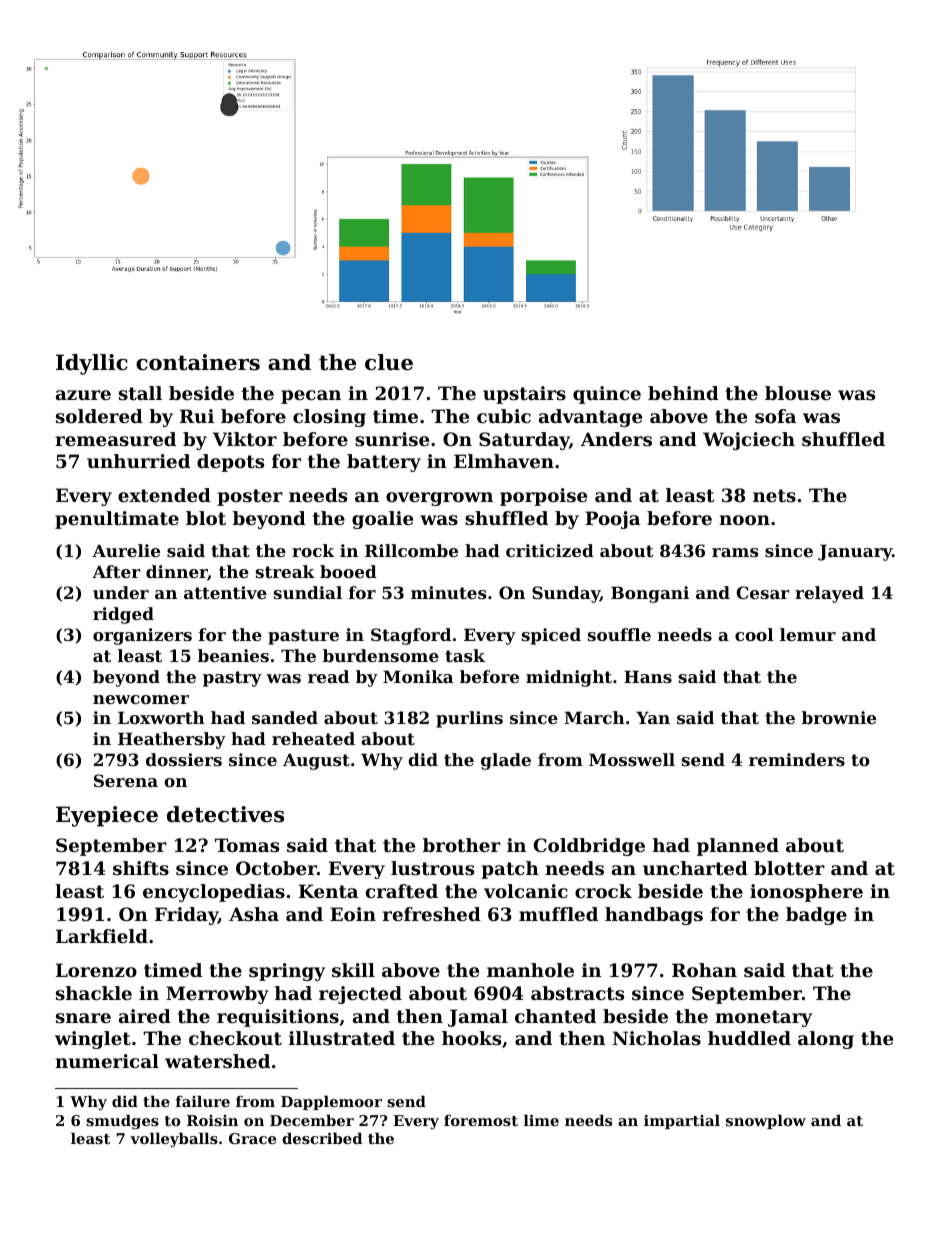  I want to click on badge, so click(816, 916).
